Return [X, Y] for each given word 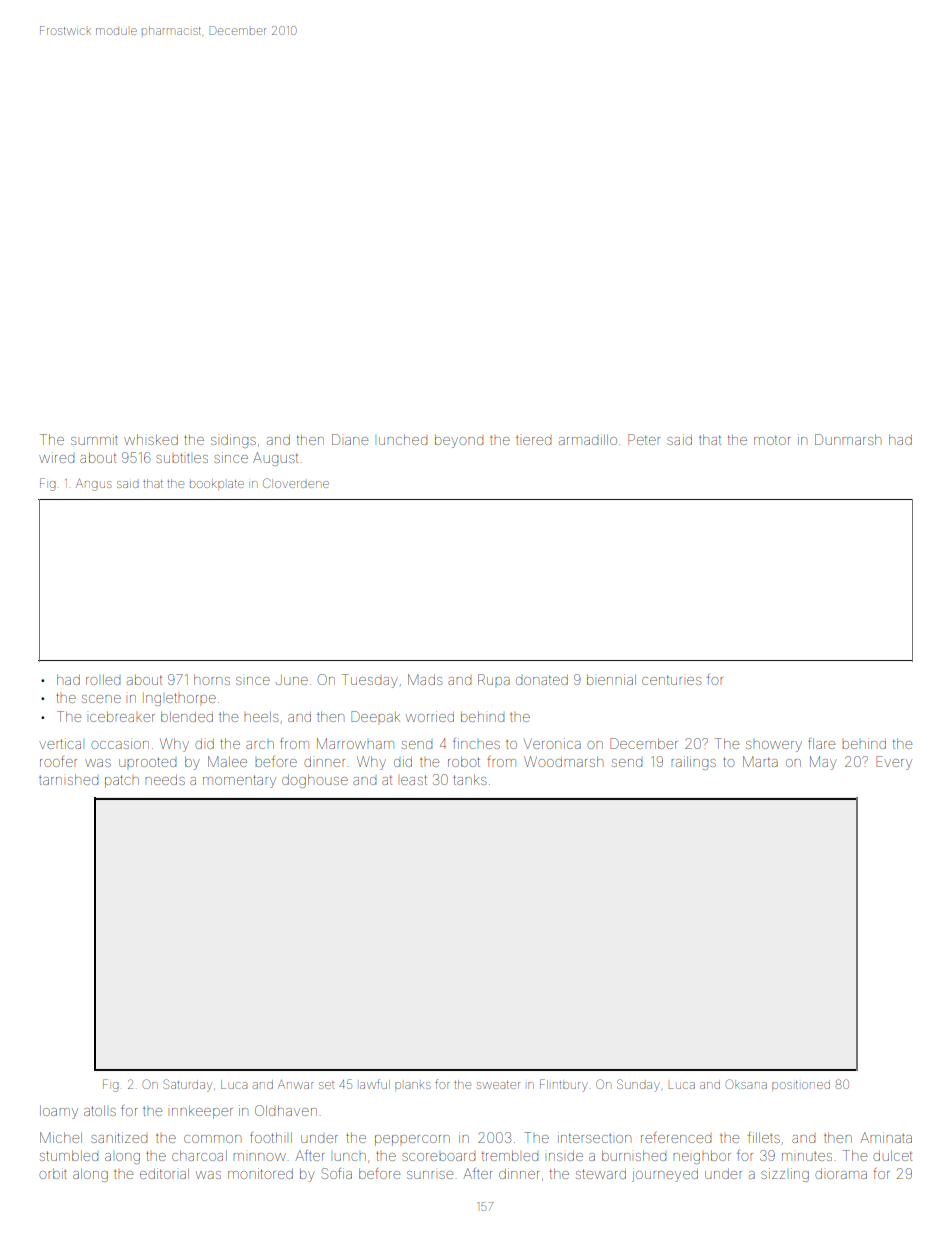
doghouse [315, 781]
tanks [469, 779]
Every [894, 763]
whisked [151, 440]
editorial [164, 1173]
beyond [459, 441]
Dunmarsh [848, 439]
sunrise [430, 1175]
